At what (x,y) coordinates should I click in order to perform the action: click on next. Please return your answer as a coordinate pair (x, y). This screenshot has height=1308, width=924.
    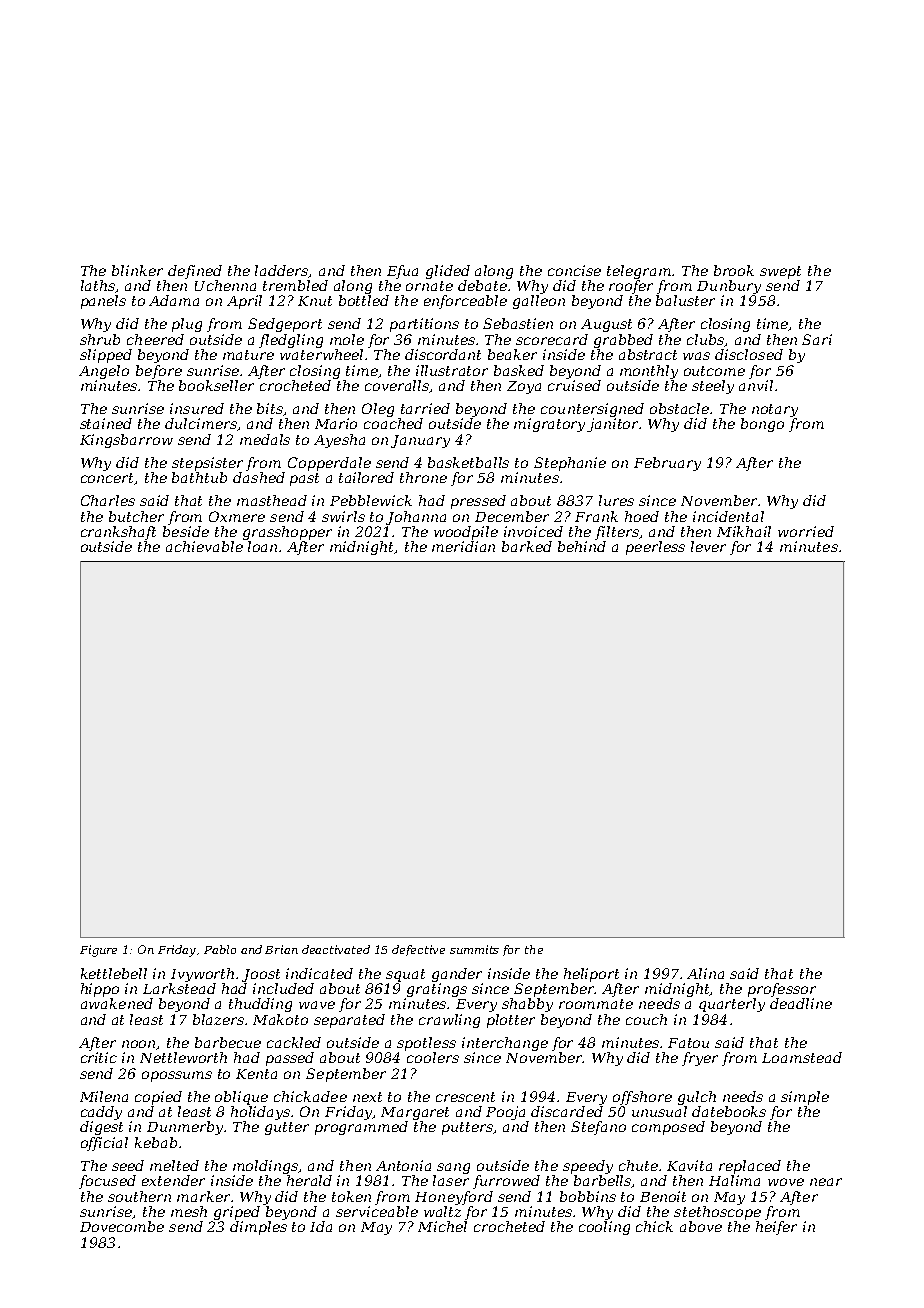
    Looking at the image, I should click on (367, 1097).
